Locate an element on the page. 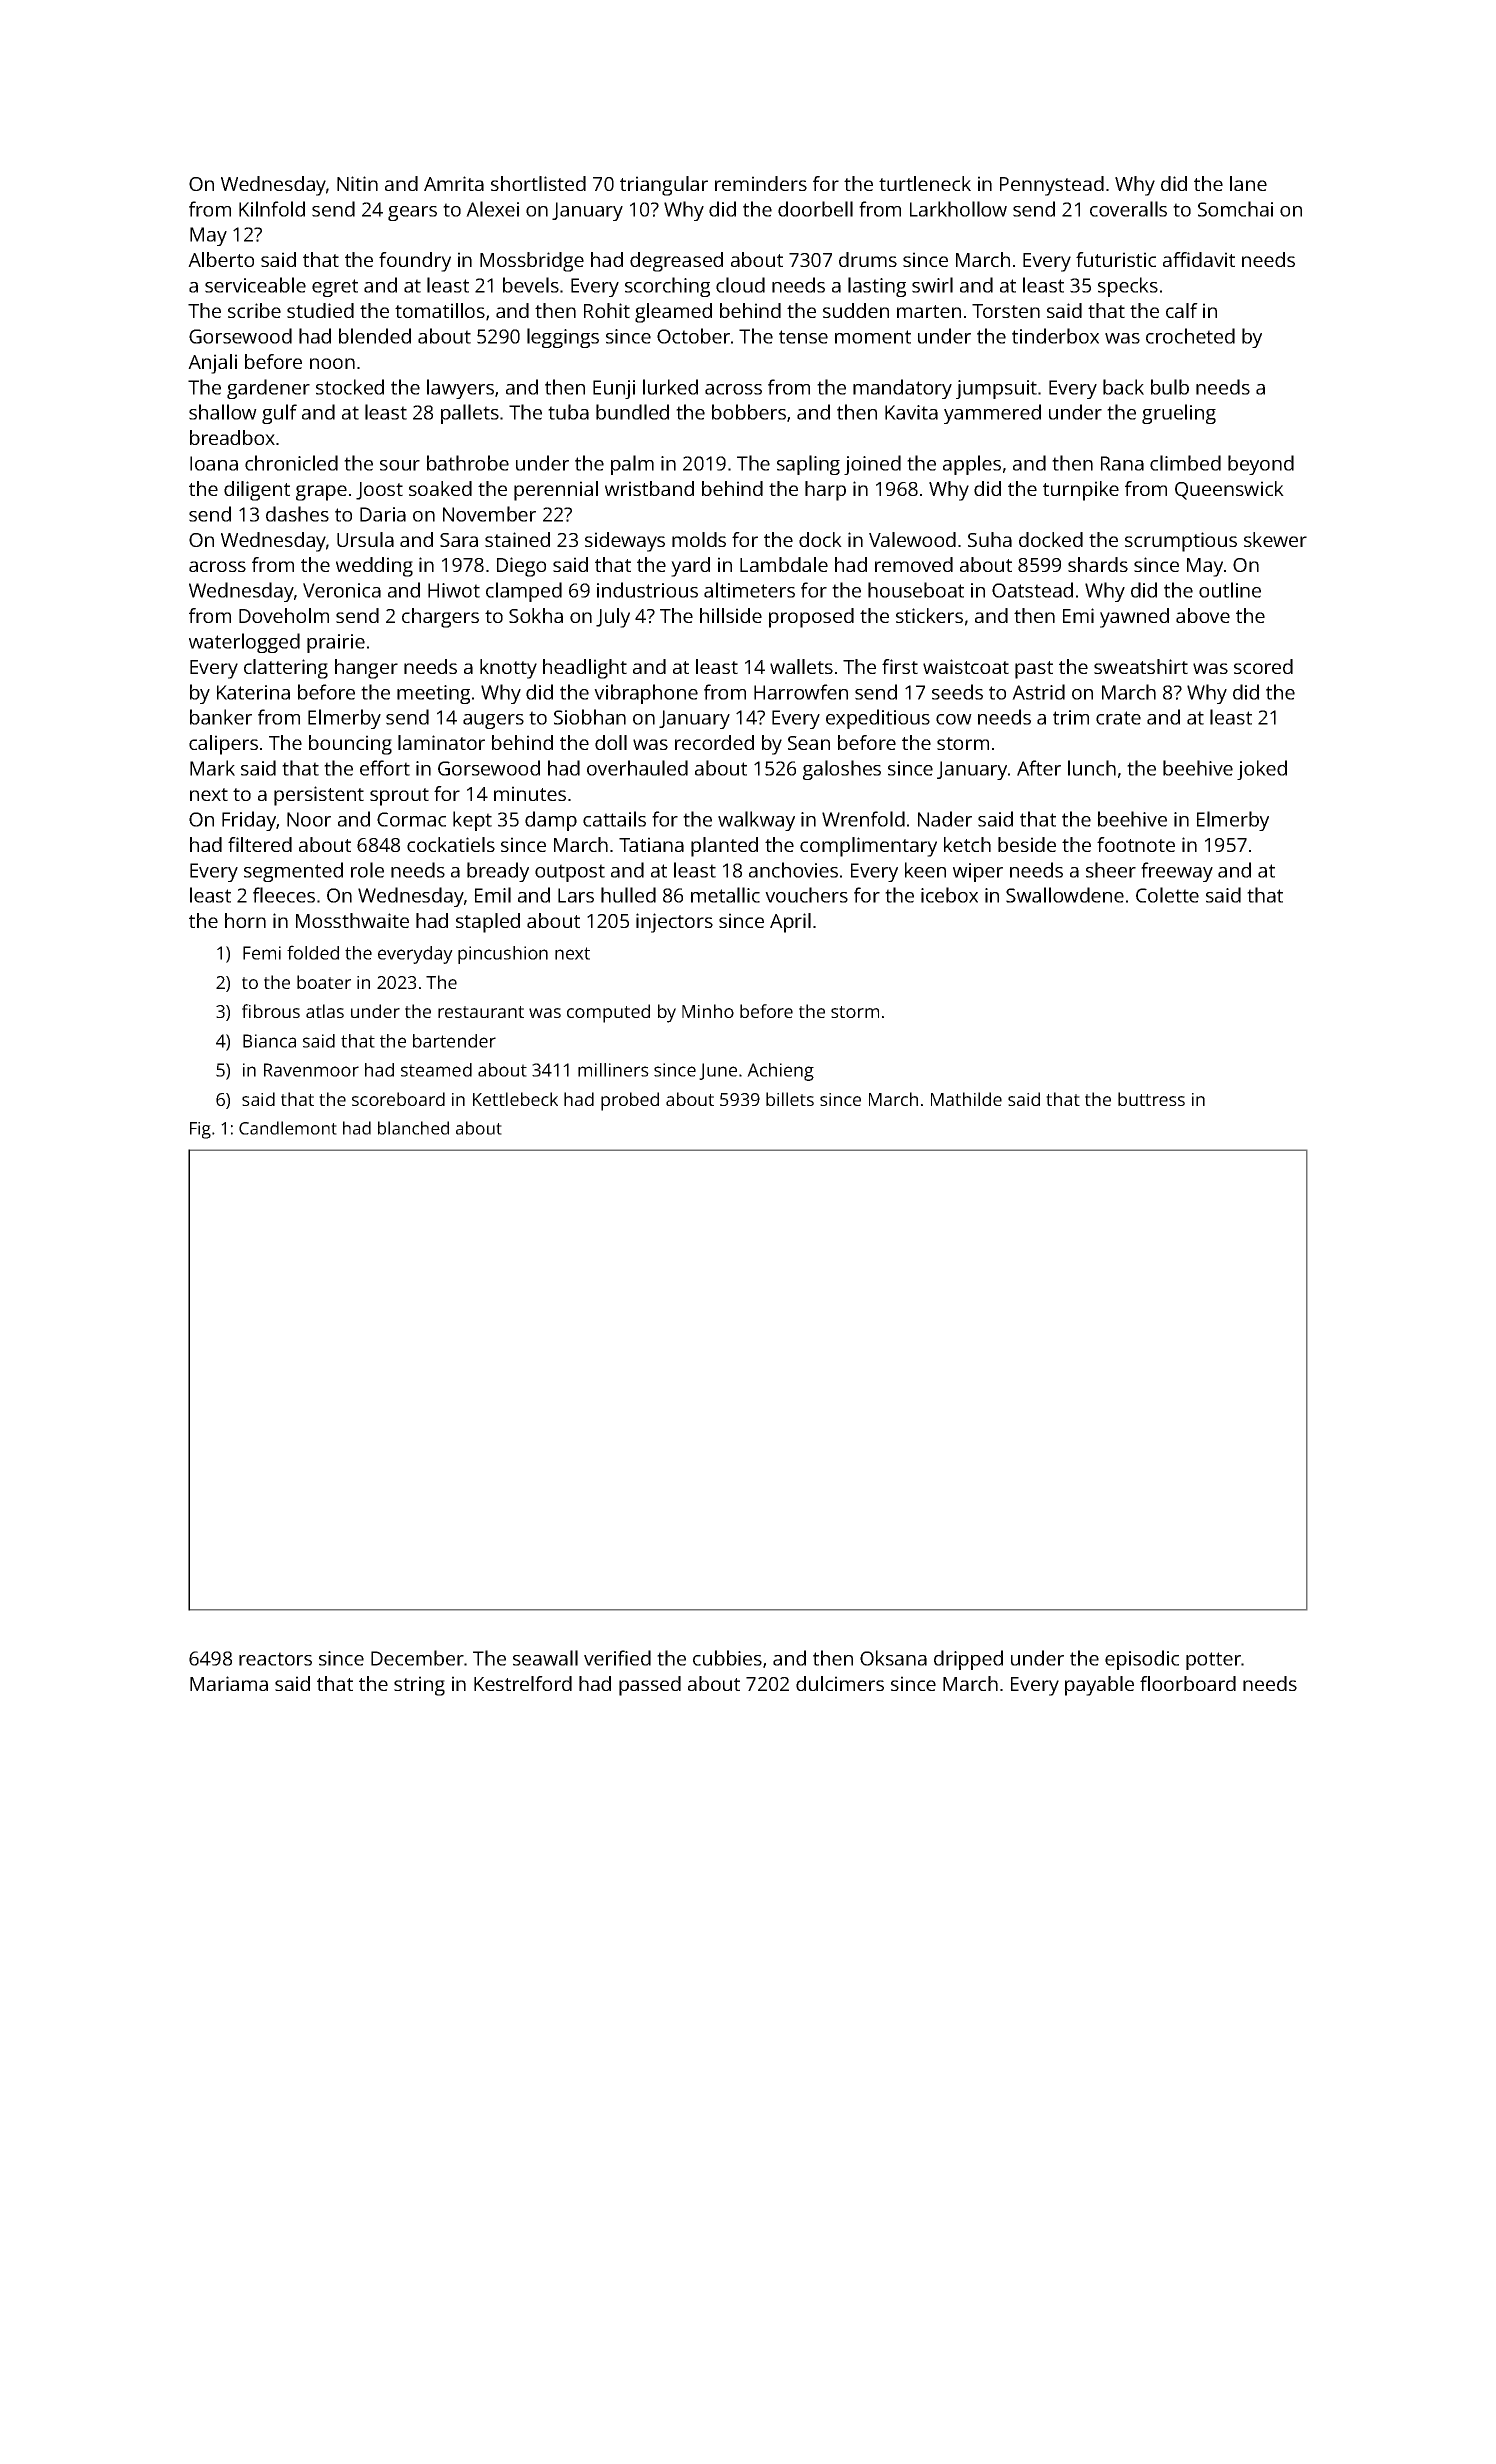 This document has width=1496, height=2464. reactors is located at coordinates (275, 1659).
